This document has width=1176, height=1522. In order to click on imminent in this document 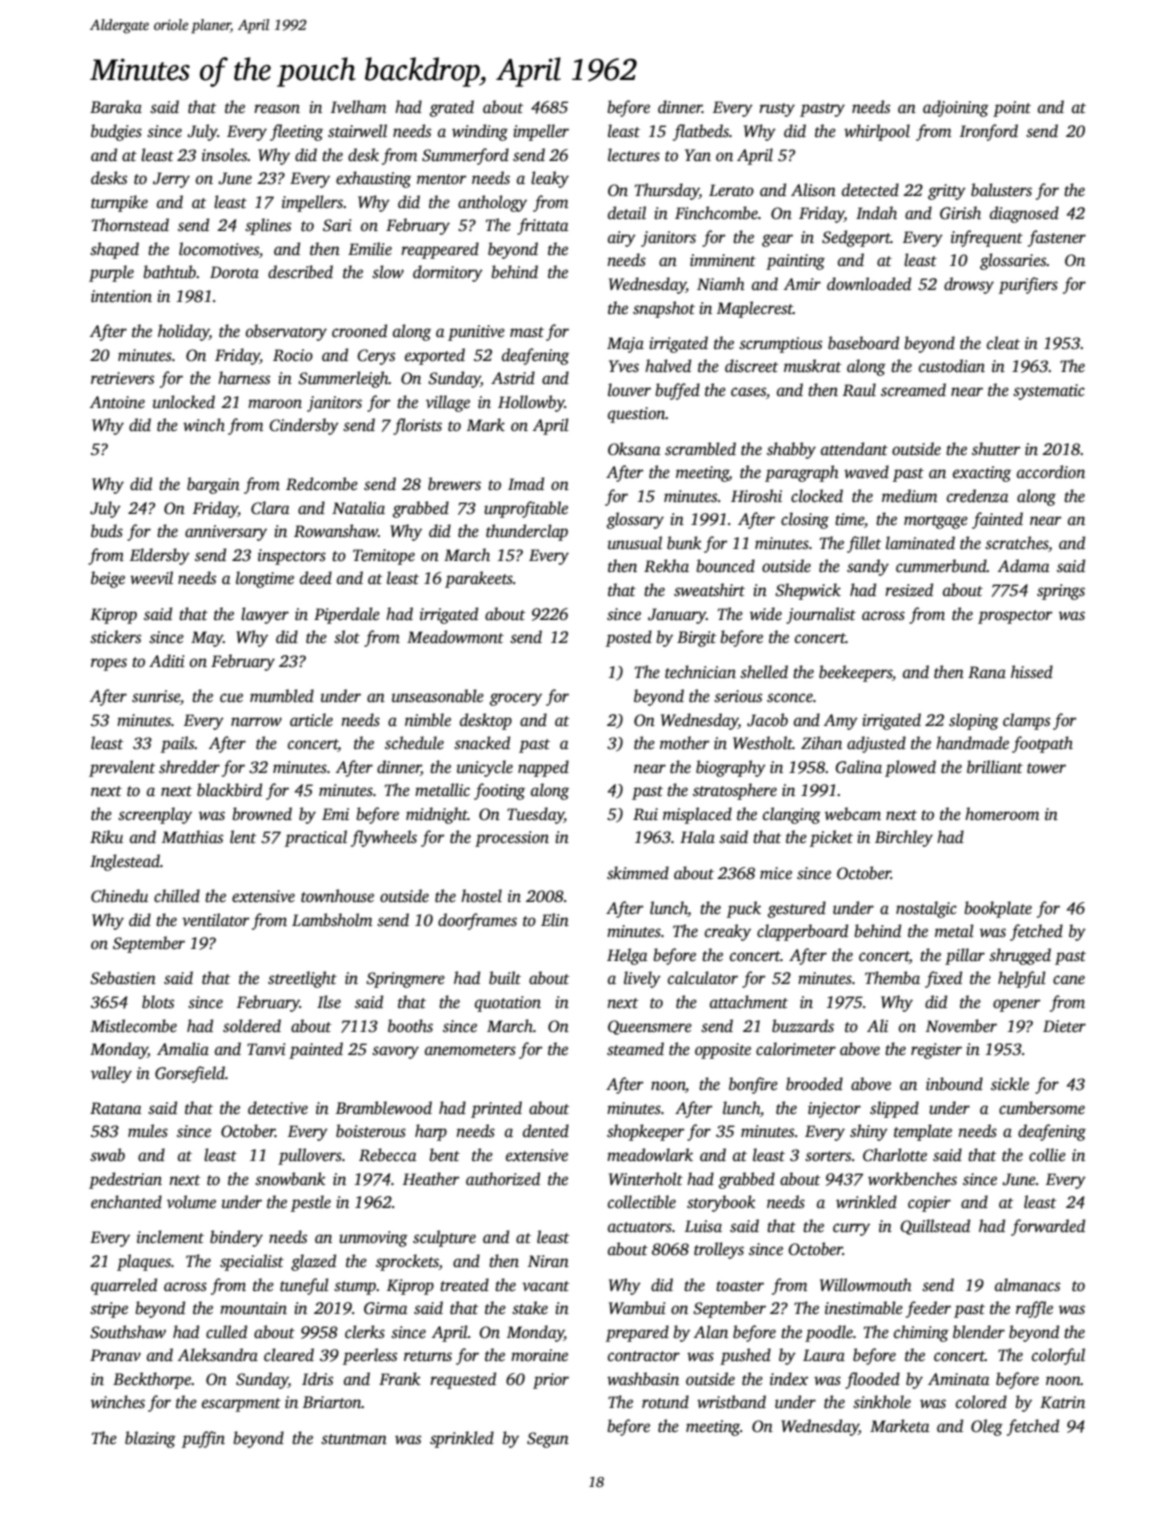, I will do `click(723, 260)`.
